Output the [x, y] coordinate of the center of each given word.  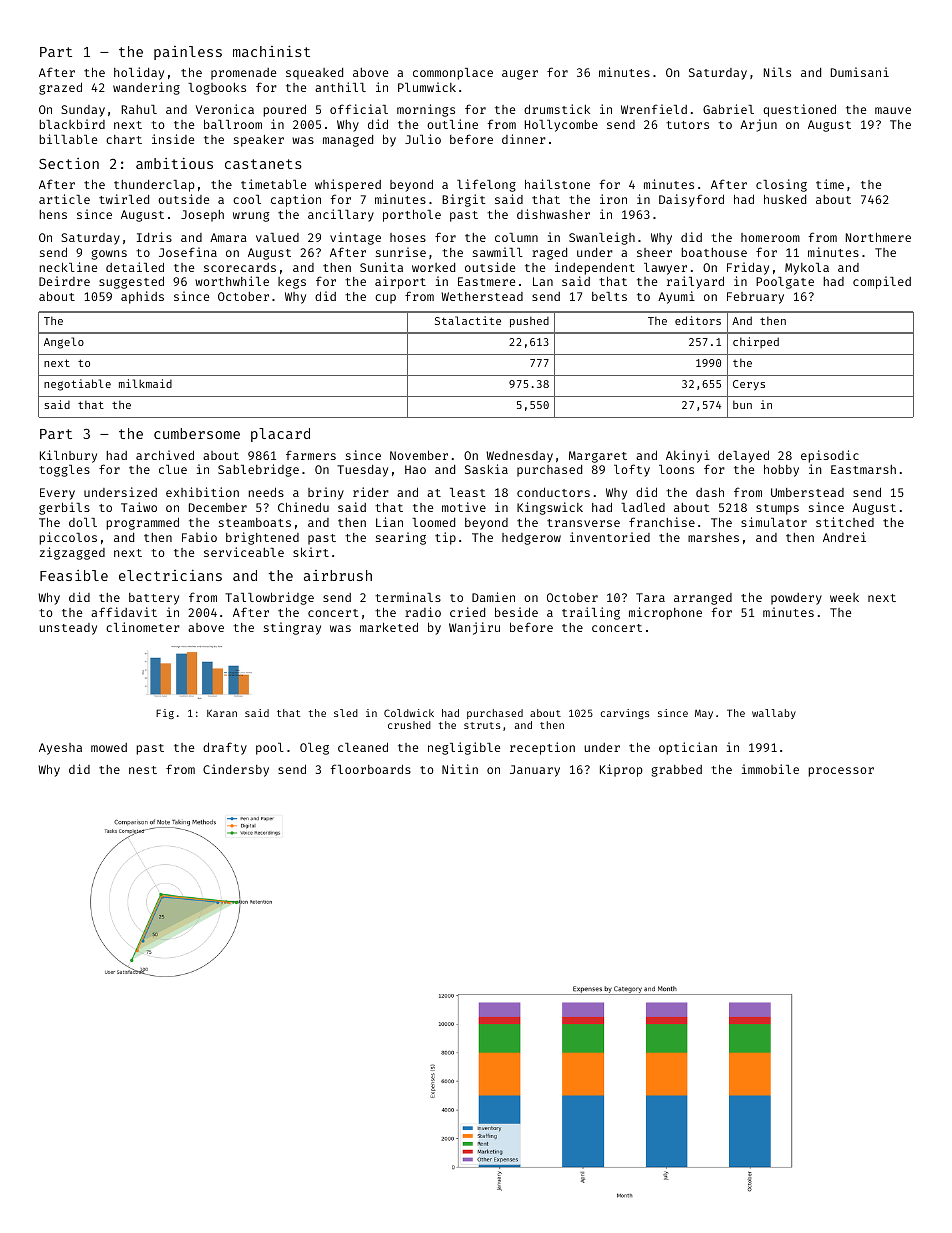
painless [188, 53]
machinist [271, 51]
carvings [625, 714]
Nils [777, 72]
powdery [796, 599]
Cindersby [236, 770]
